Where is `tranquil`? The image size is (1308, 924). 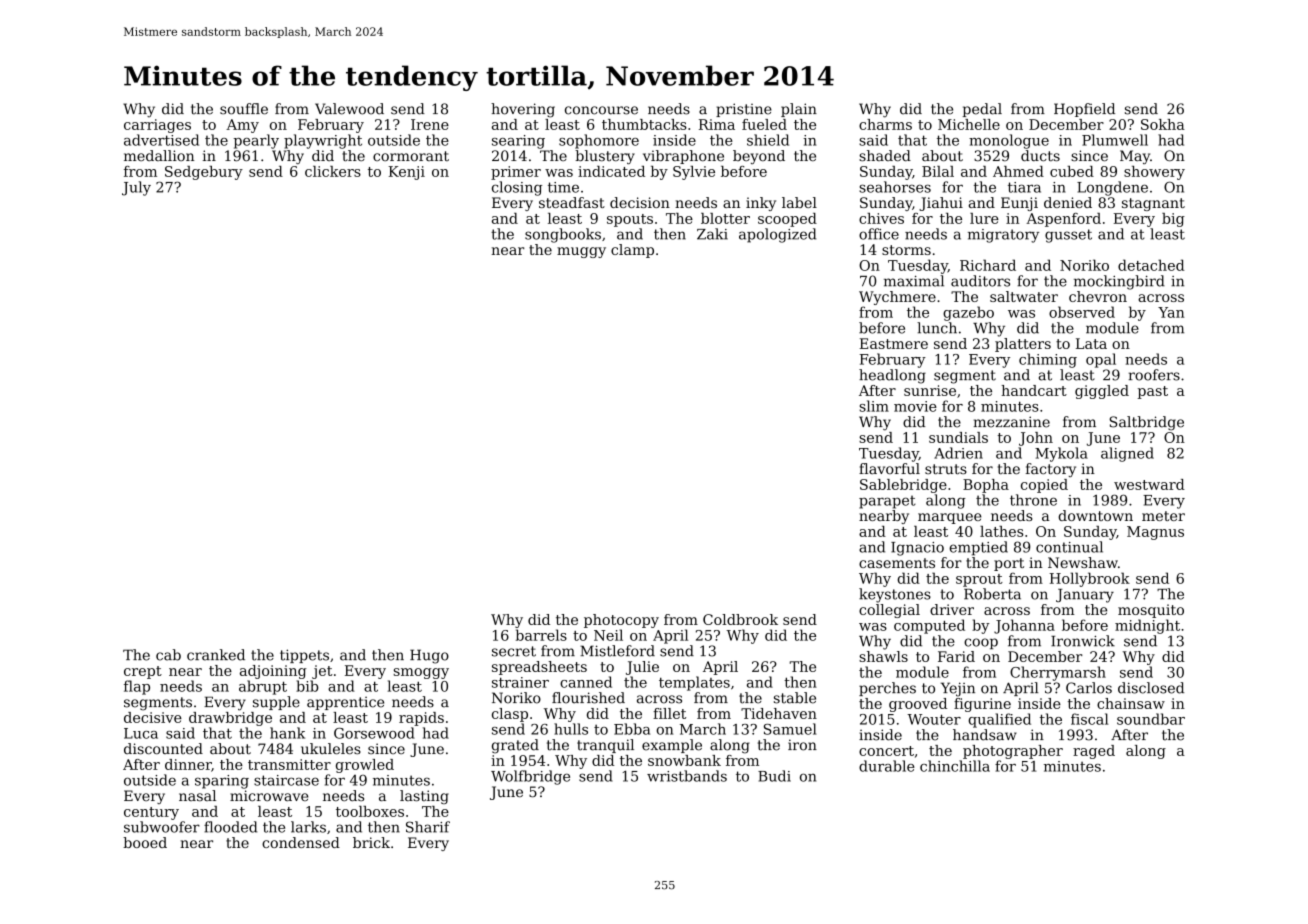 tranquil is located at coordinates (605, 746).
